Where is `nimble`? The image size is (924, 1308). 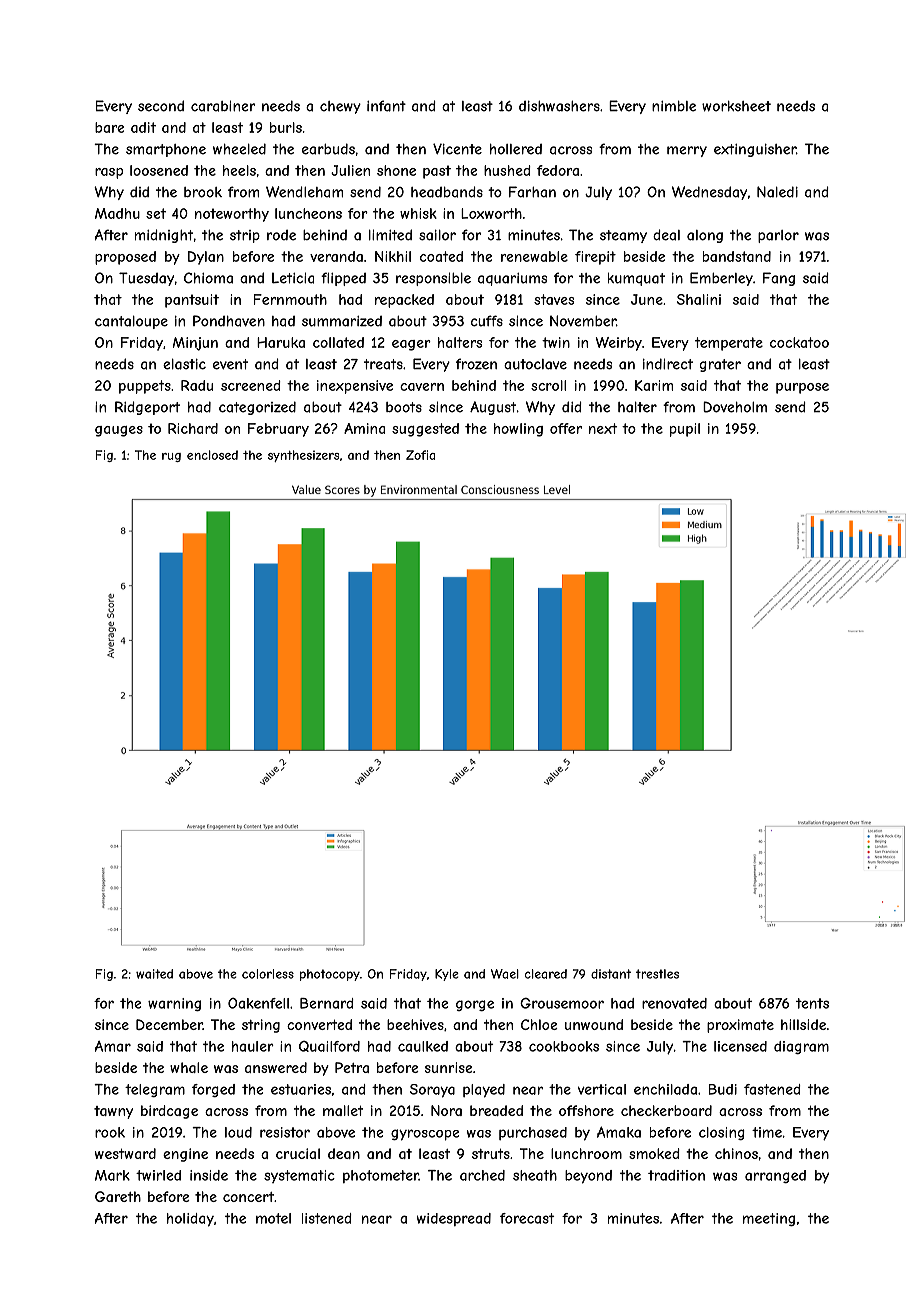 nimble is located at coordinates (674, 106).
